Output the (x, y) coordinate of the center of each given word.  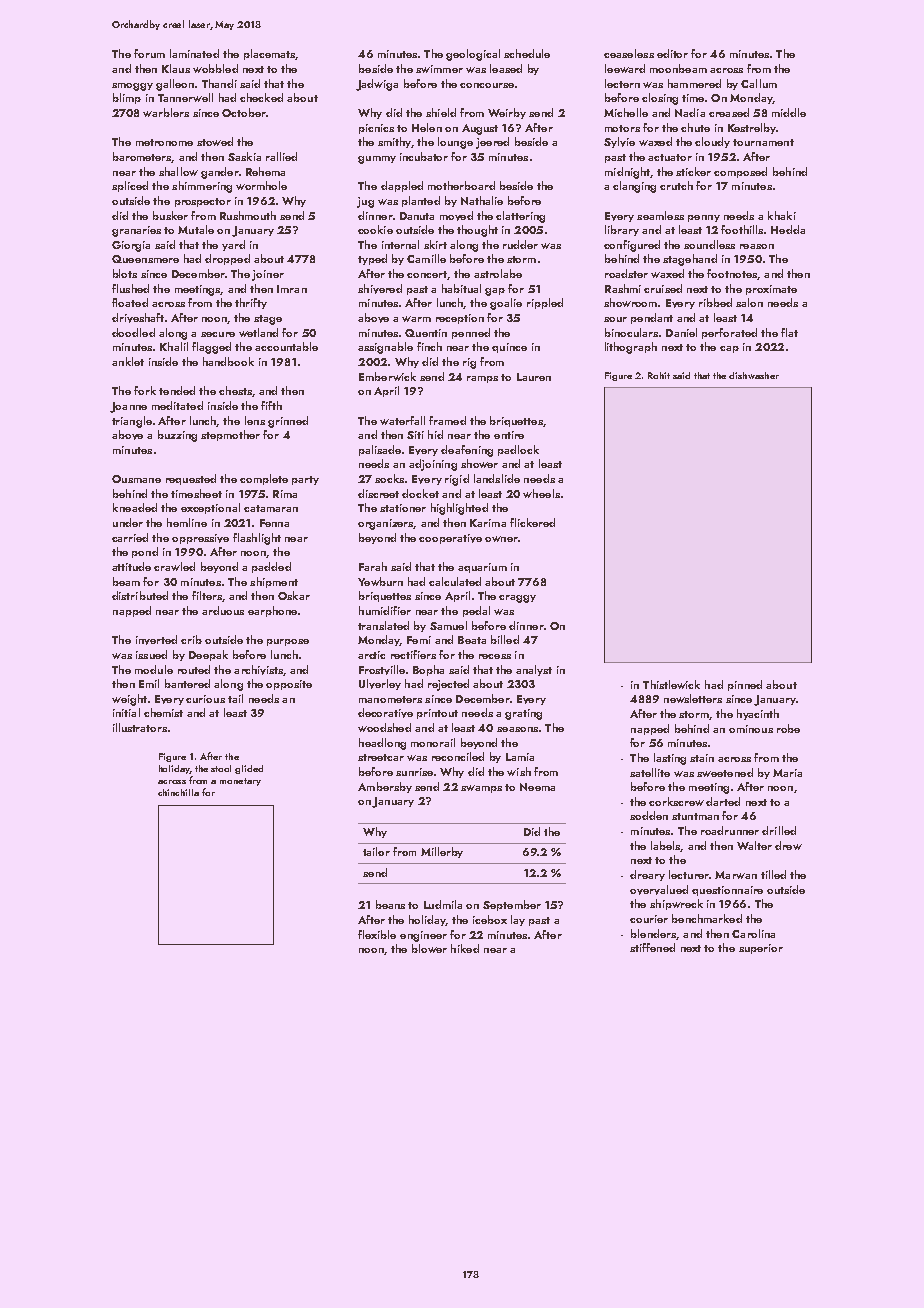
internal (400, 244)
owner (501, 539)
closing (660, 99)
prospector (203, 202)
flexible (377, 934)
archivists (258, 670)
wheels (541, 493)
